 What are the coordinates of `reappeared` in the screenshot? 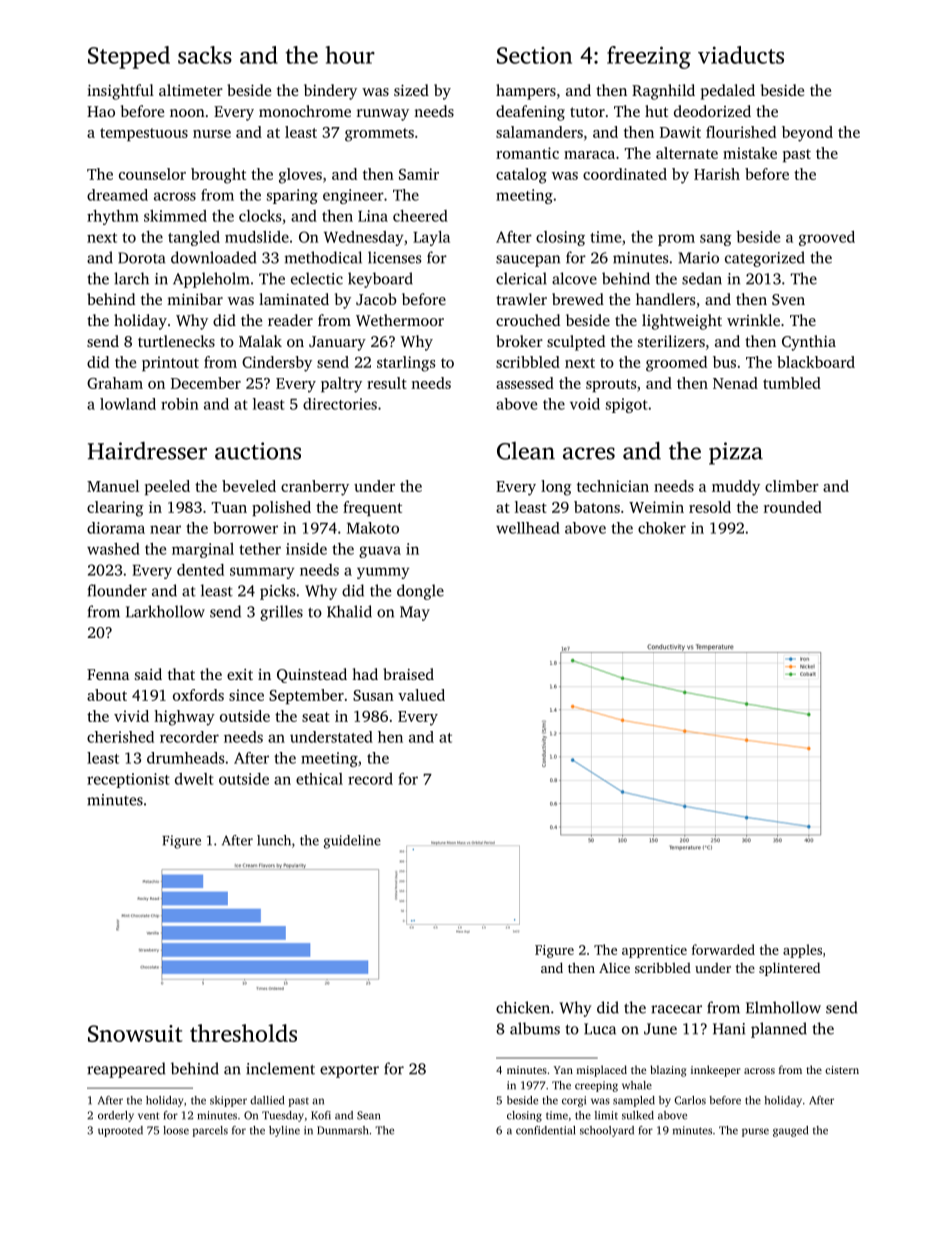 It's located at (126, 1070).
